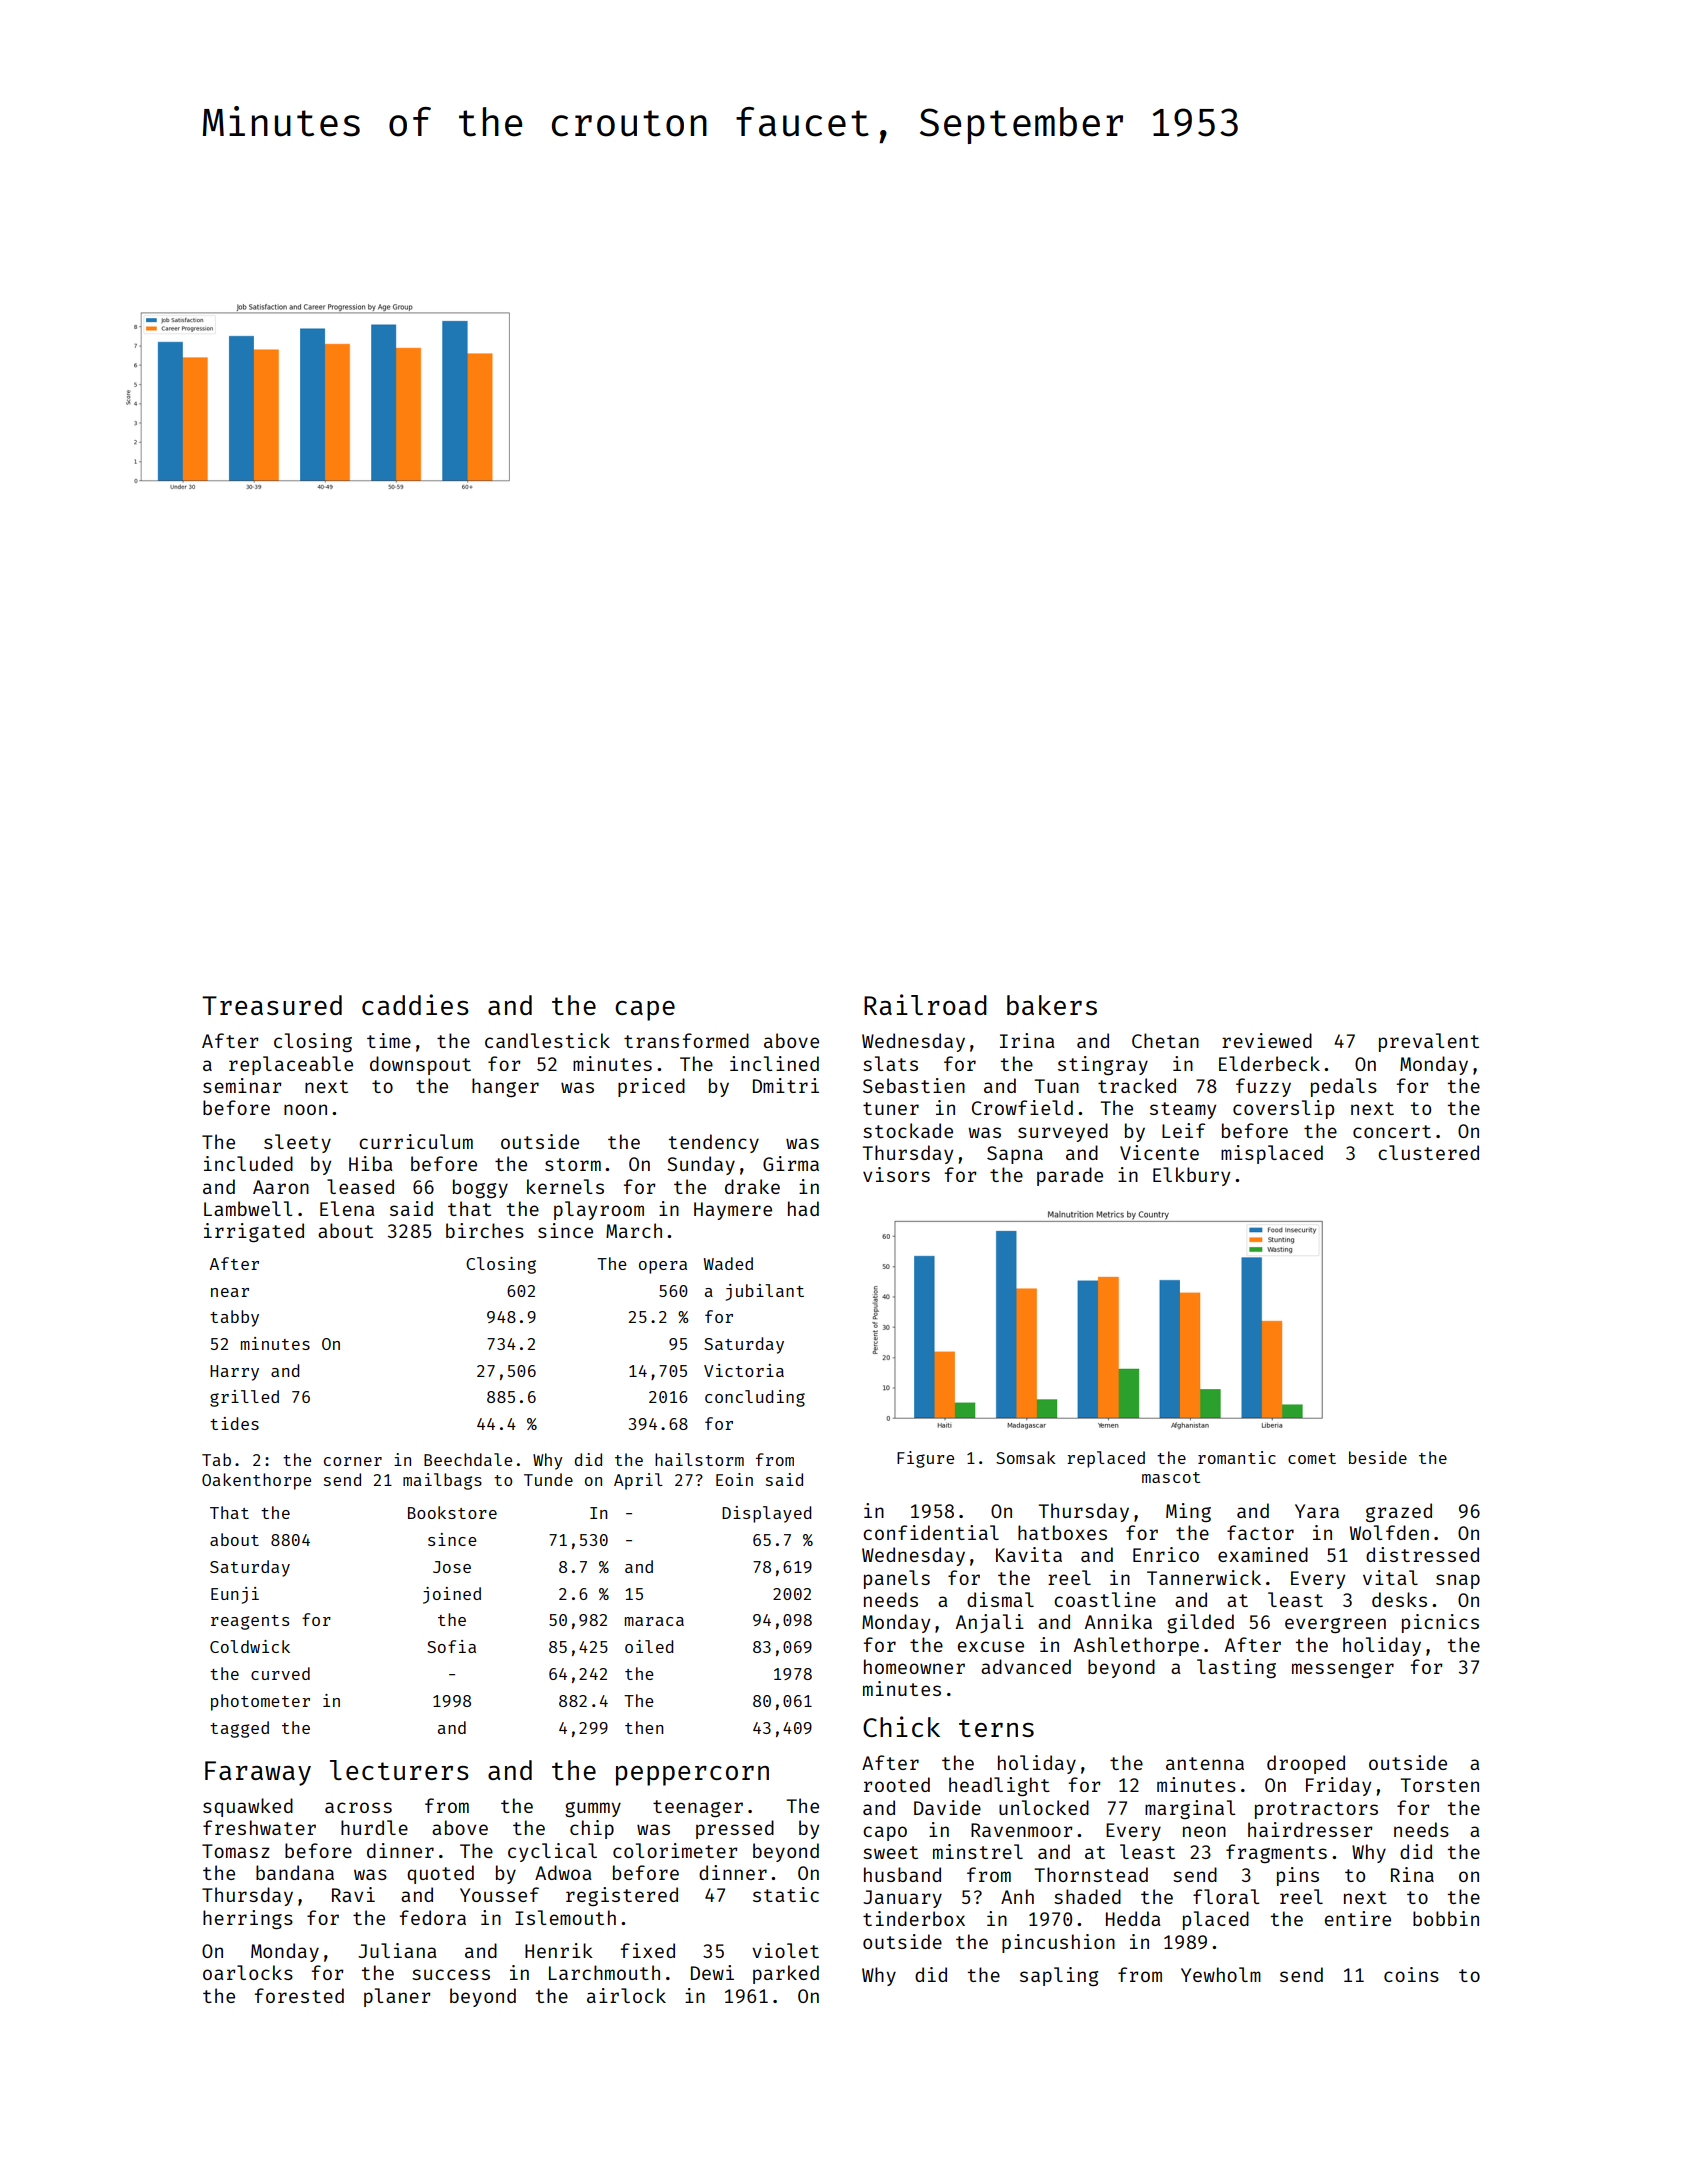  Describe the element at coordinates (234, 1318) in the document. I see `tabby` at that location.
